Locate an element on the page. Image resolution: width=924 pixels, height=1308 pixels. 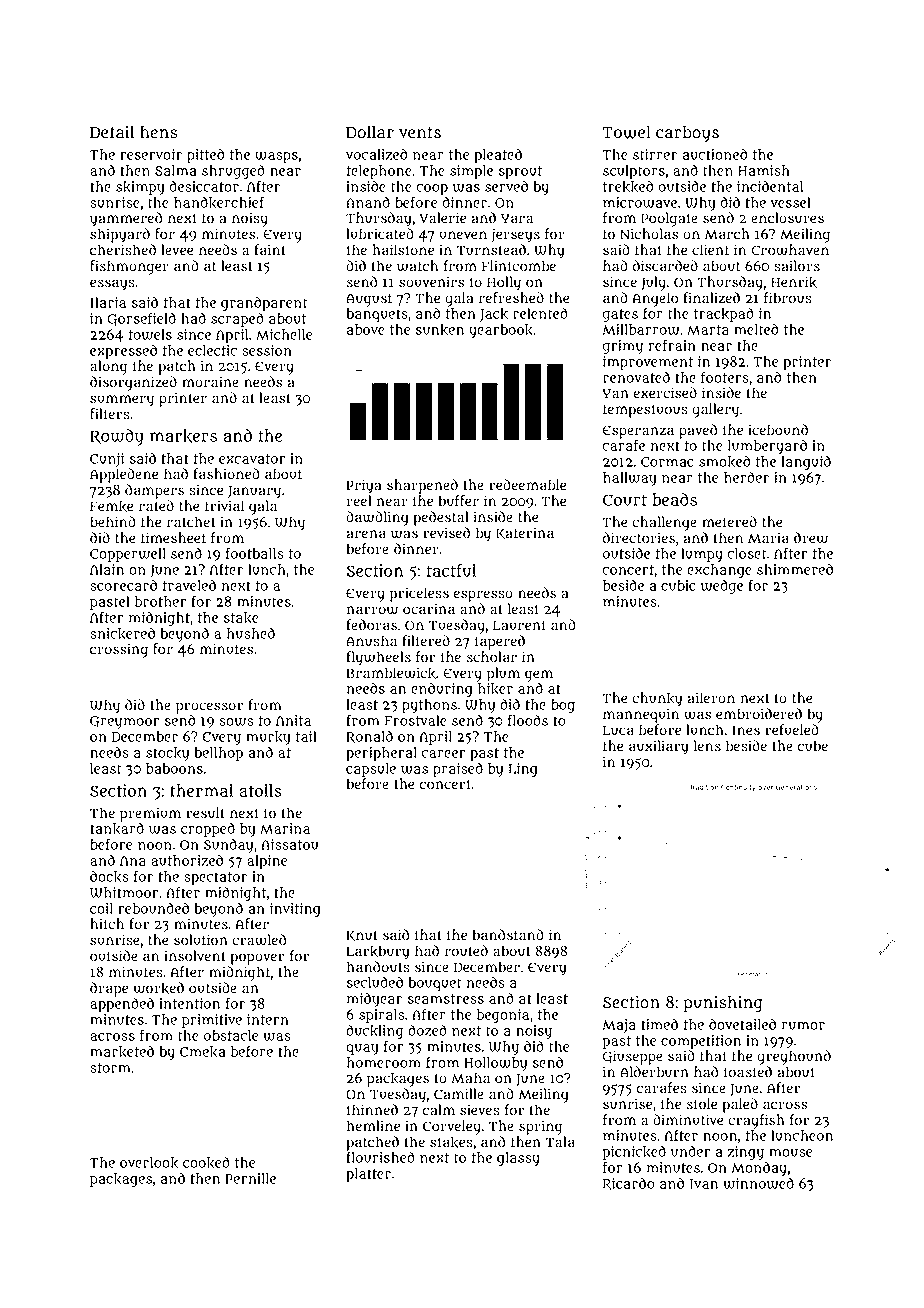
hens is located at coordinates (158, 132).
